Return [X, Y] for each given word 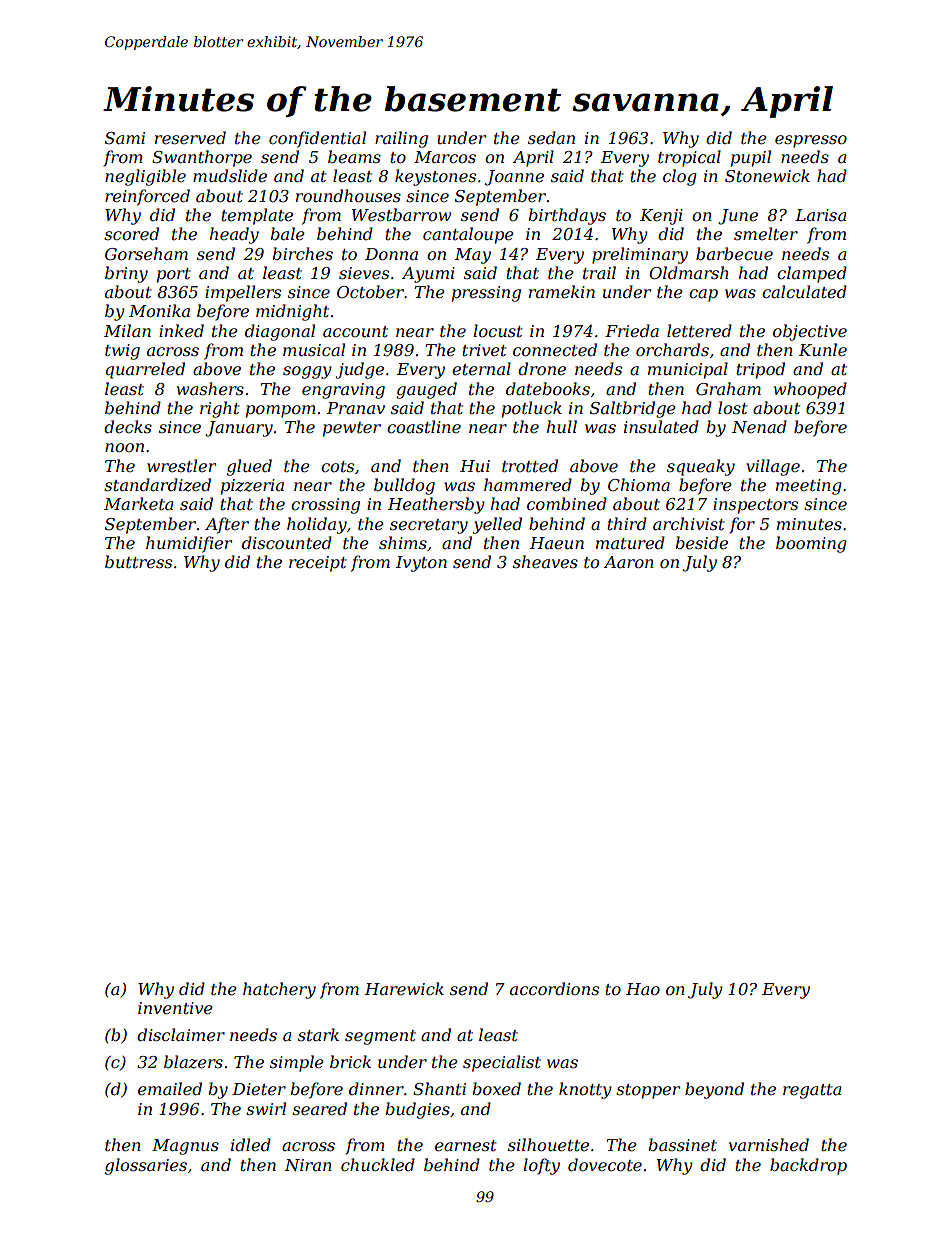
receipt [318, 564]
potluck [532, 409]
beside [701, 542]
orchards [672, 349]
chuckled [378, 1164]
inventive [175, 1008]
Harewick [404, 988]
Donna [391, 254]
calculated [804, 291]
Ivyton [421, 564]
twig [122, 352]
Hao [643, 989]
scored [131, 233]
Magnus [185, 1147]
